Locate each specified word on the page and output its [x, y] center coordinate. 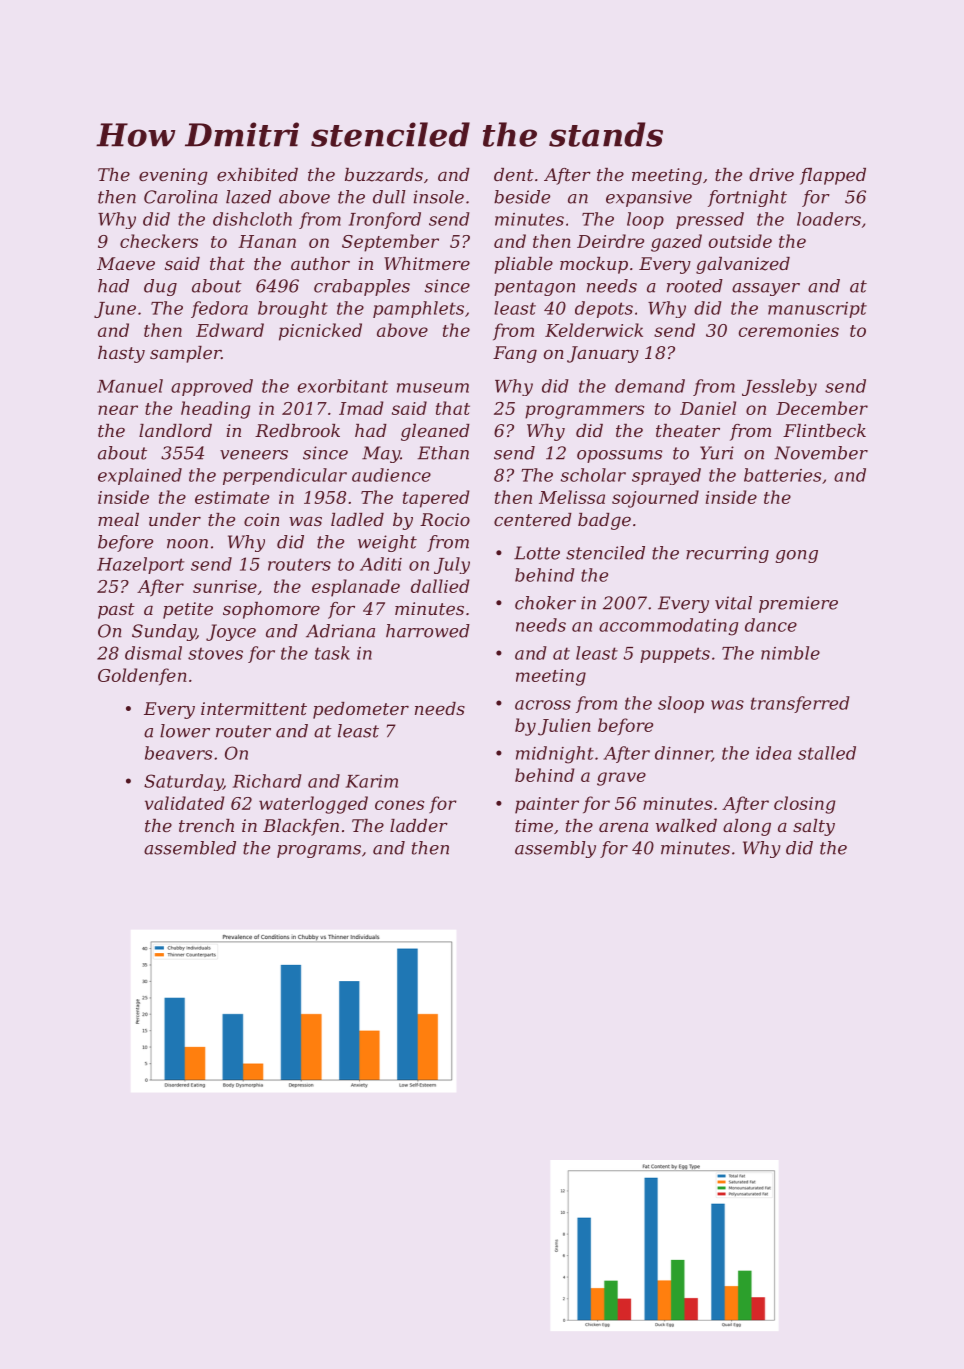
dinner [683, 754]
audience [391, 475]
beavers [178, 753]
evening [173, 176]
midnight [555, 755]
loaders [829, 219]
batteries [782, 475]
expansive [649, 198]
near [118, 410]
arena [623, 827]
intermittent [254, 708]
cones [399, 805]
